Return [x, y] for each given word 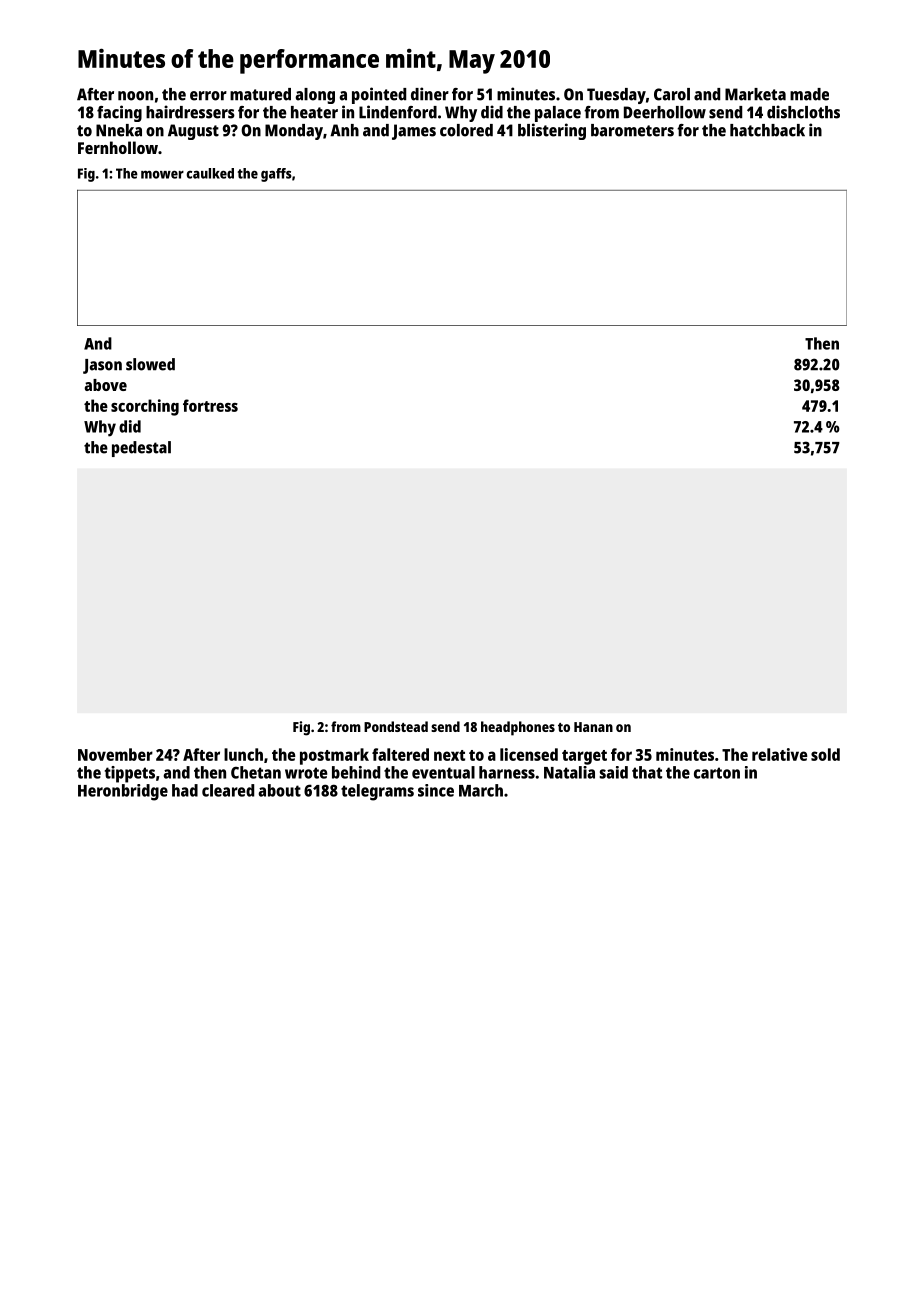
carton [717, 773]
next [449, 755]
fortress [210, 405]
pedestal [141, 449]
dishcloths [803, 112]
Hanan [593, 727]
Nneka [119, 130]
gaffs [276, 175]
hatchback [767, 130]
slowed [150, 364]
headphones [518, 728]
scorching [145, 407]
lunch [243, 754]
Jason [102, 366]
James [414, 132]
